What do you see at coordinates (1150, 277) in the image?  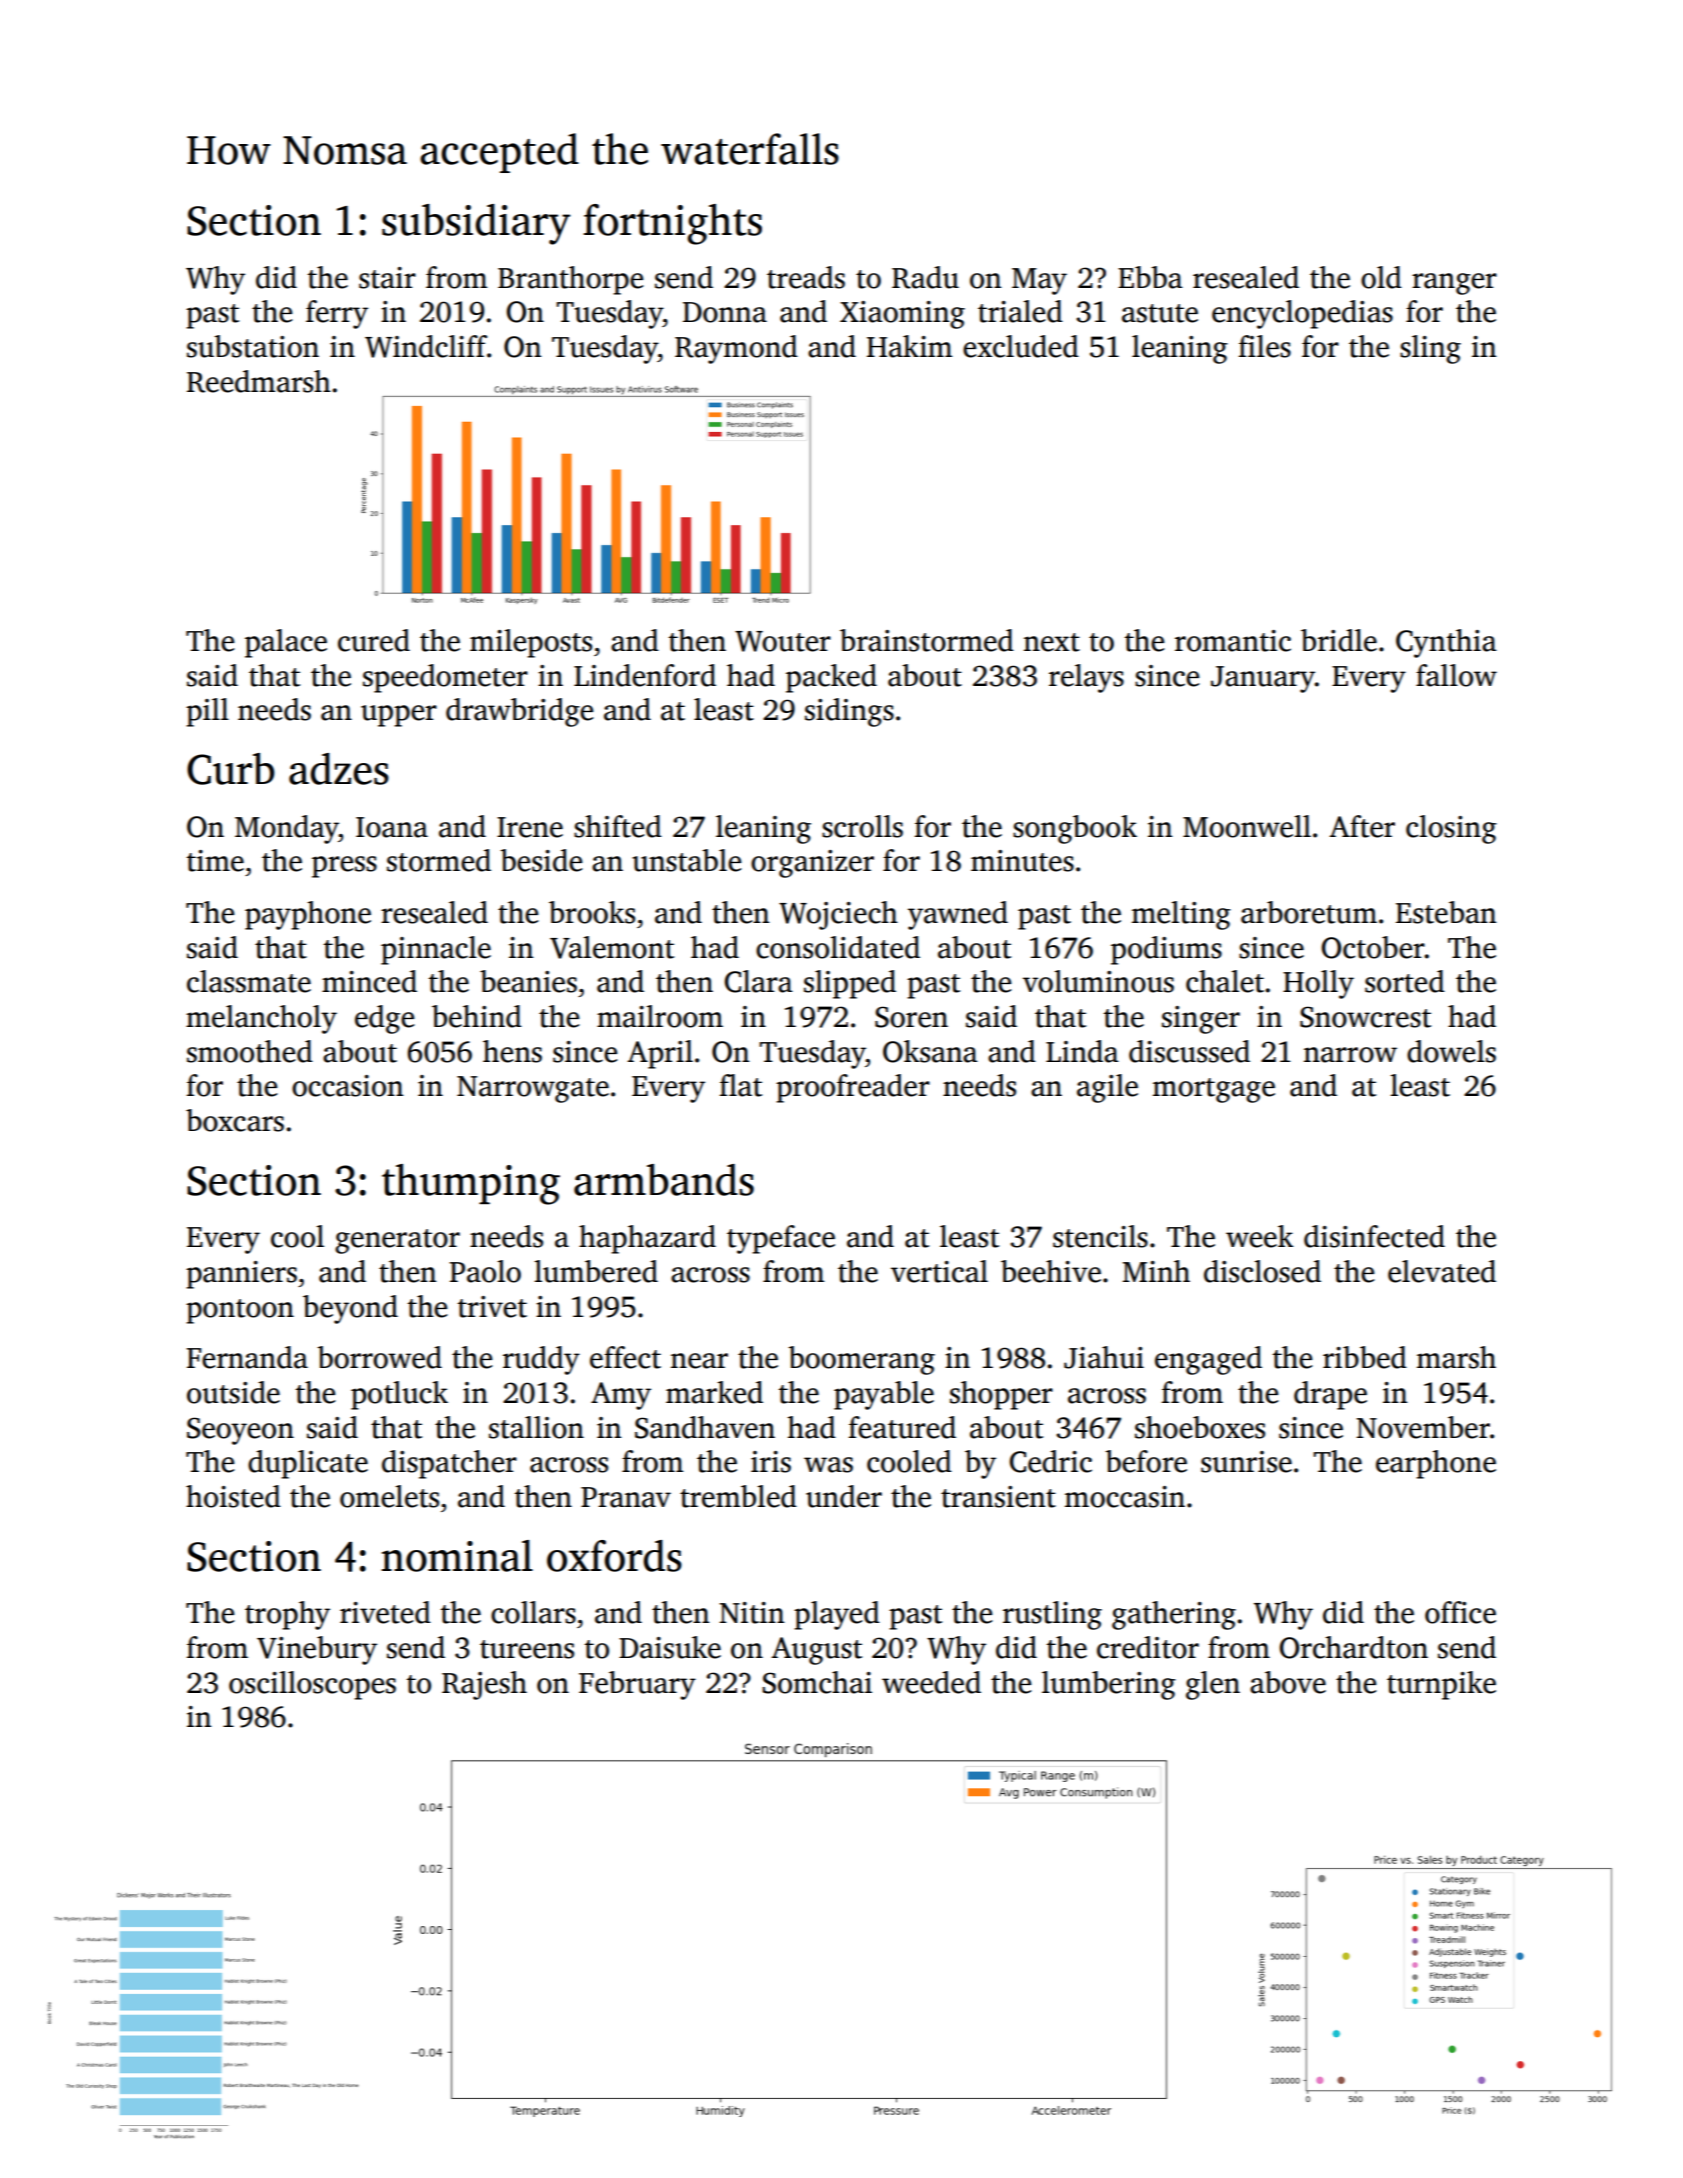 I see `Ebba` at bounding box center [1150, 277].
